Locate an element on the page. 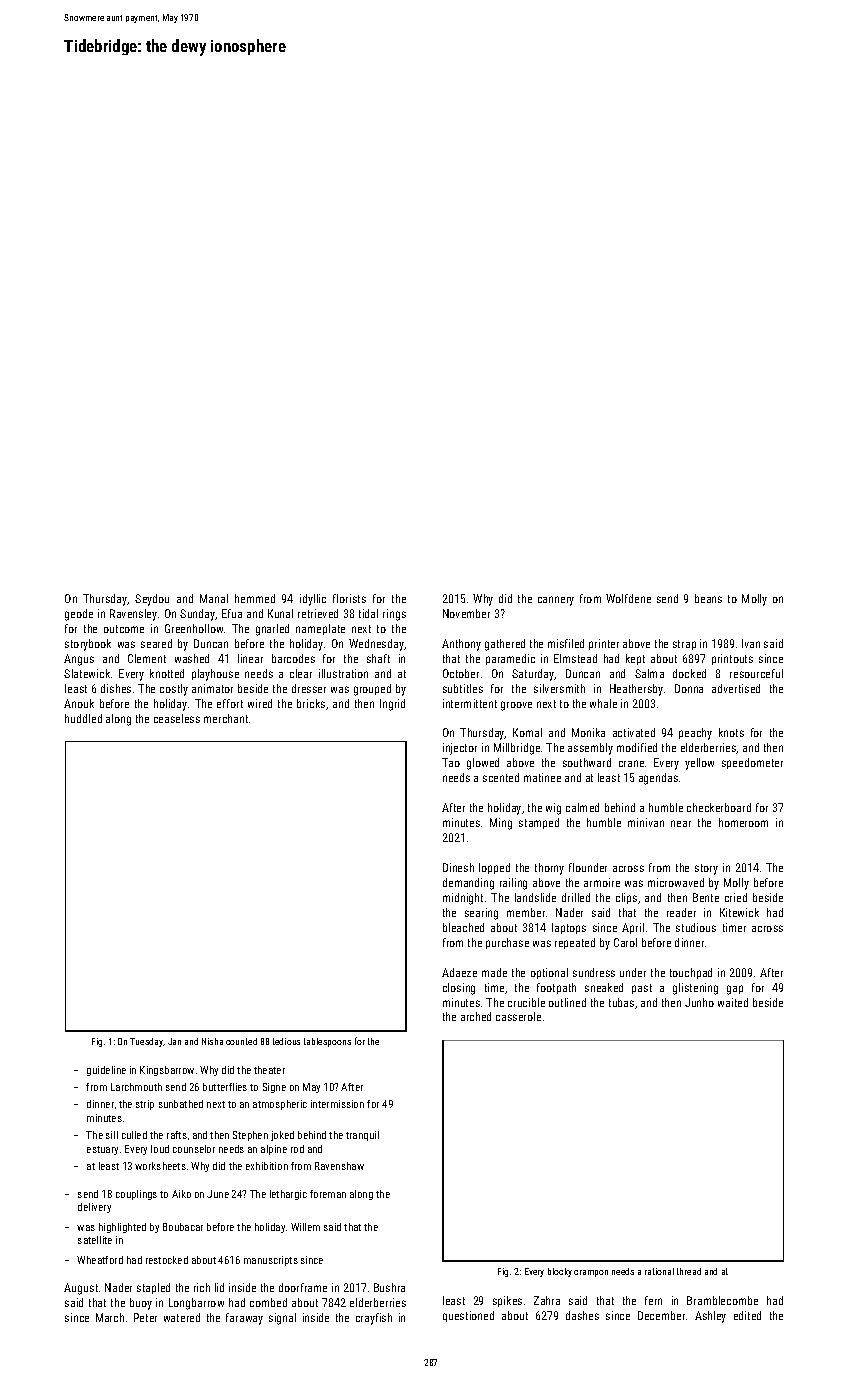 The image size is (849, 1400). satellite is located at coordinates (95, 1240).
